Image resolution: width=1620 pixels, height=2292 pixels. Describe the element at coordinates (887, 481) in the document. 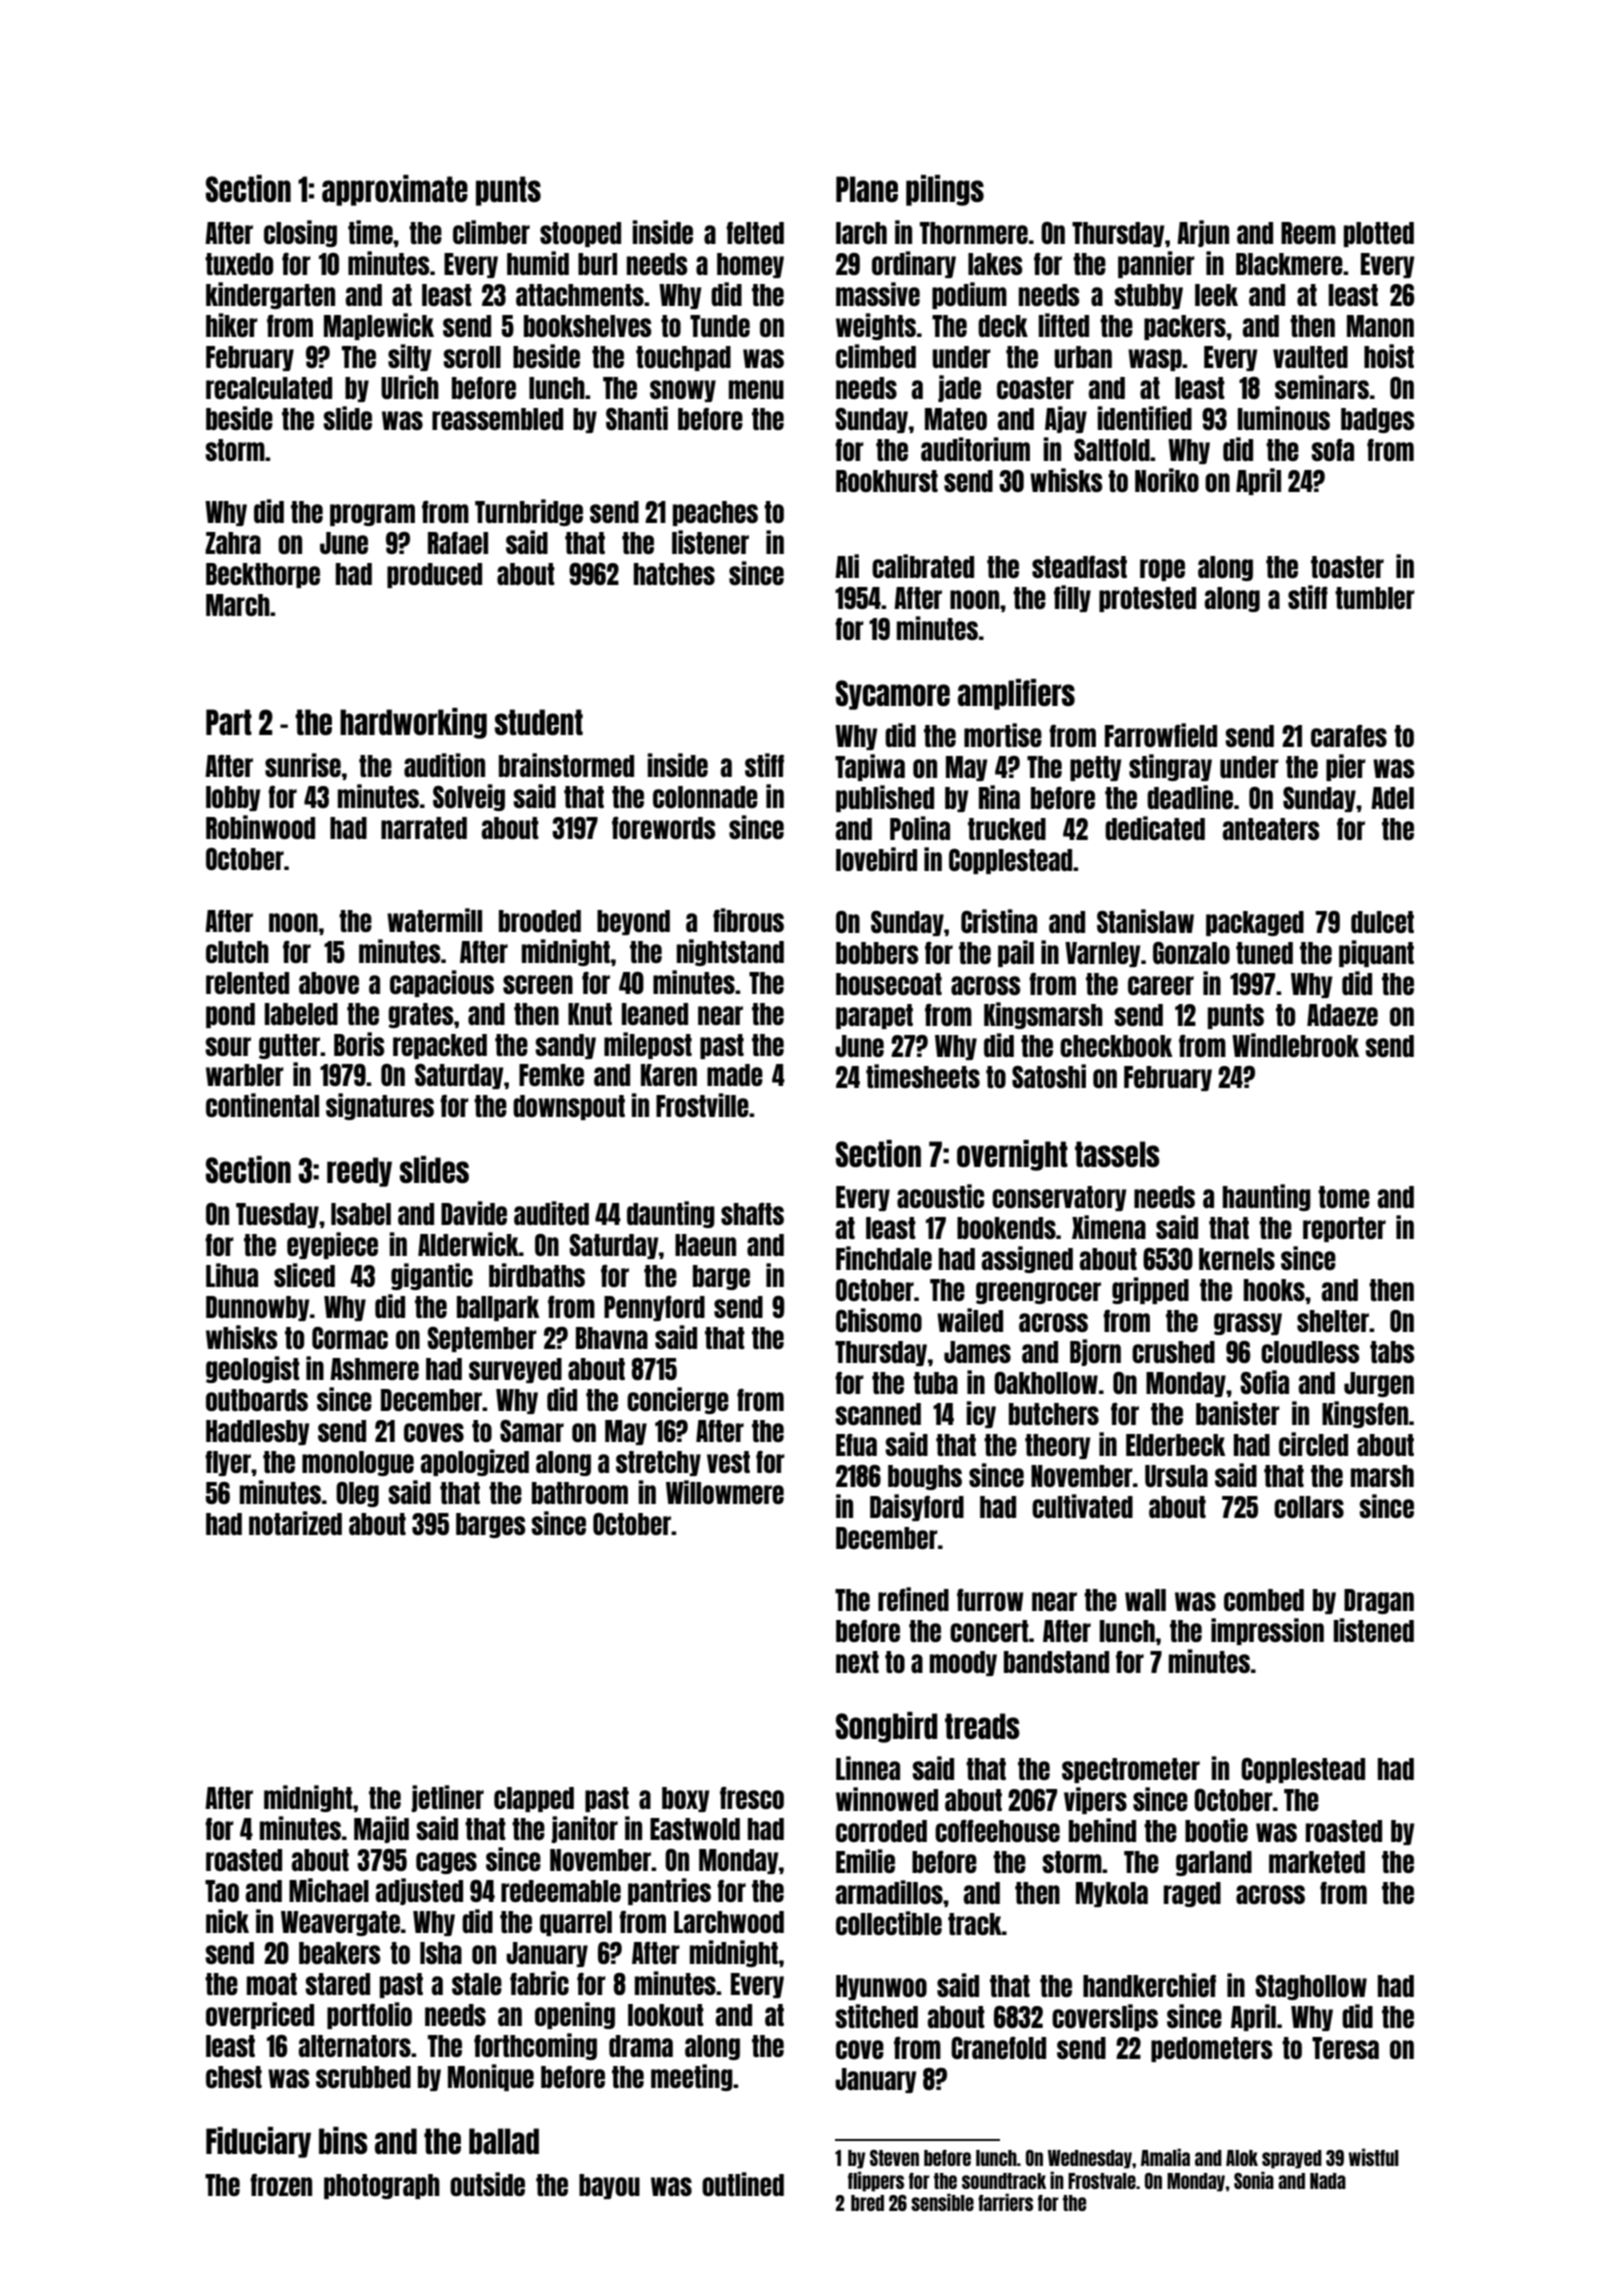

I see `Rookhurst` at that location.
